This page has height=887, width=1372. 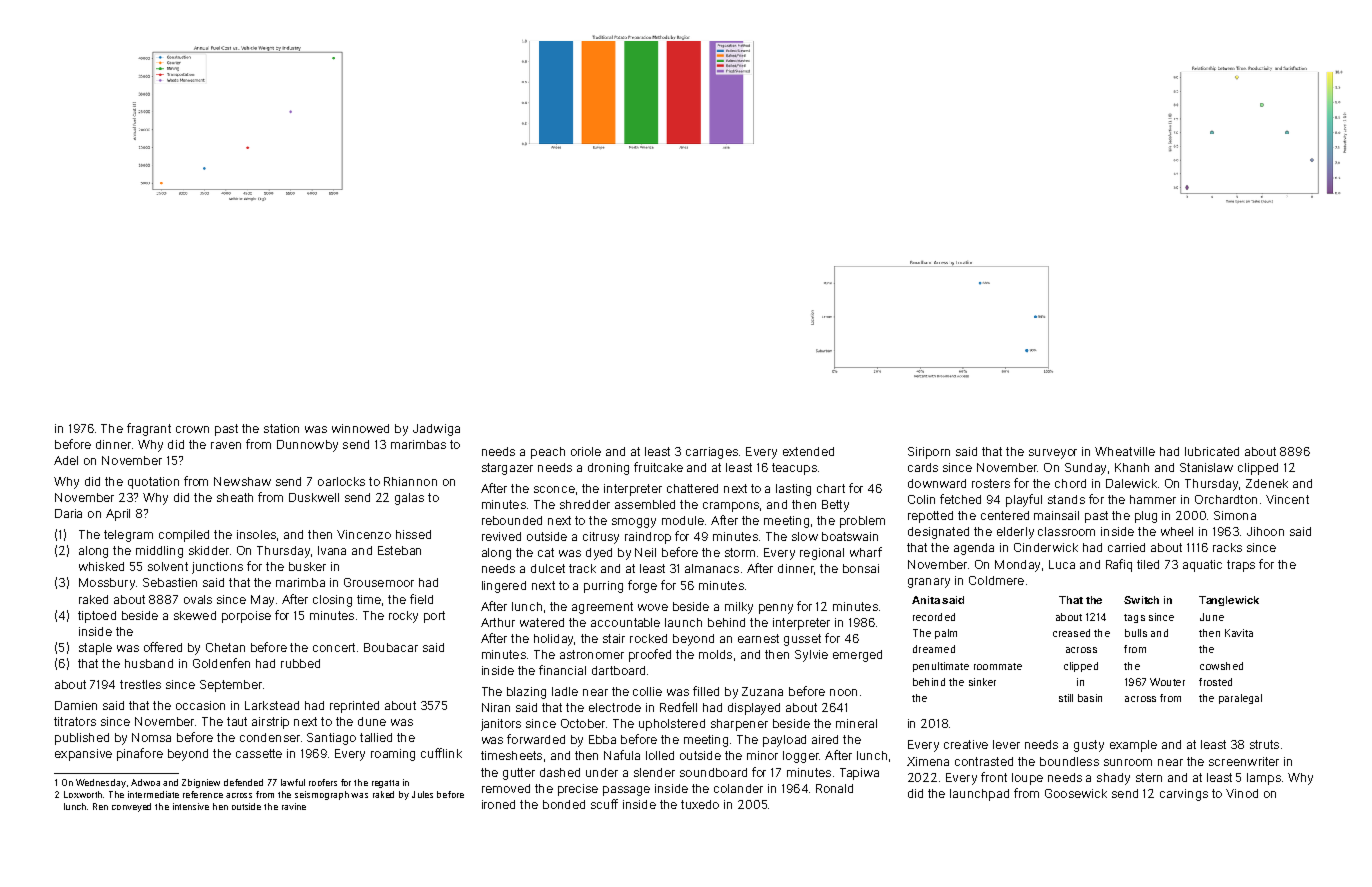 What do you see at coordinates (1146, 517) in the page?
I see `plug` at bounding box center [1146, 517].
